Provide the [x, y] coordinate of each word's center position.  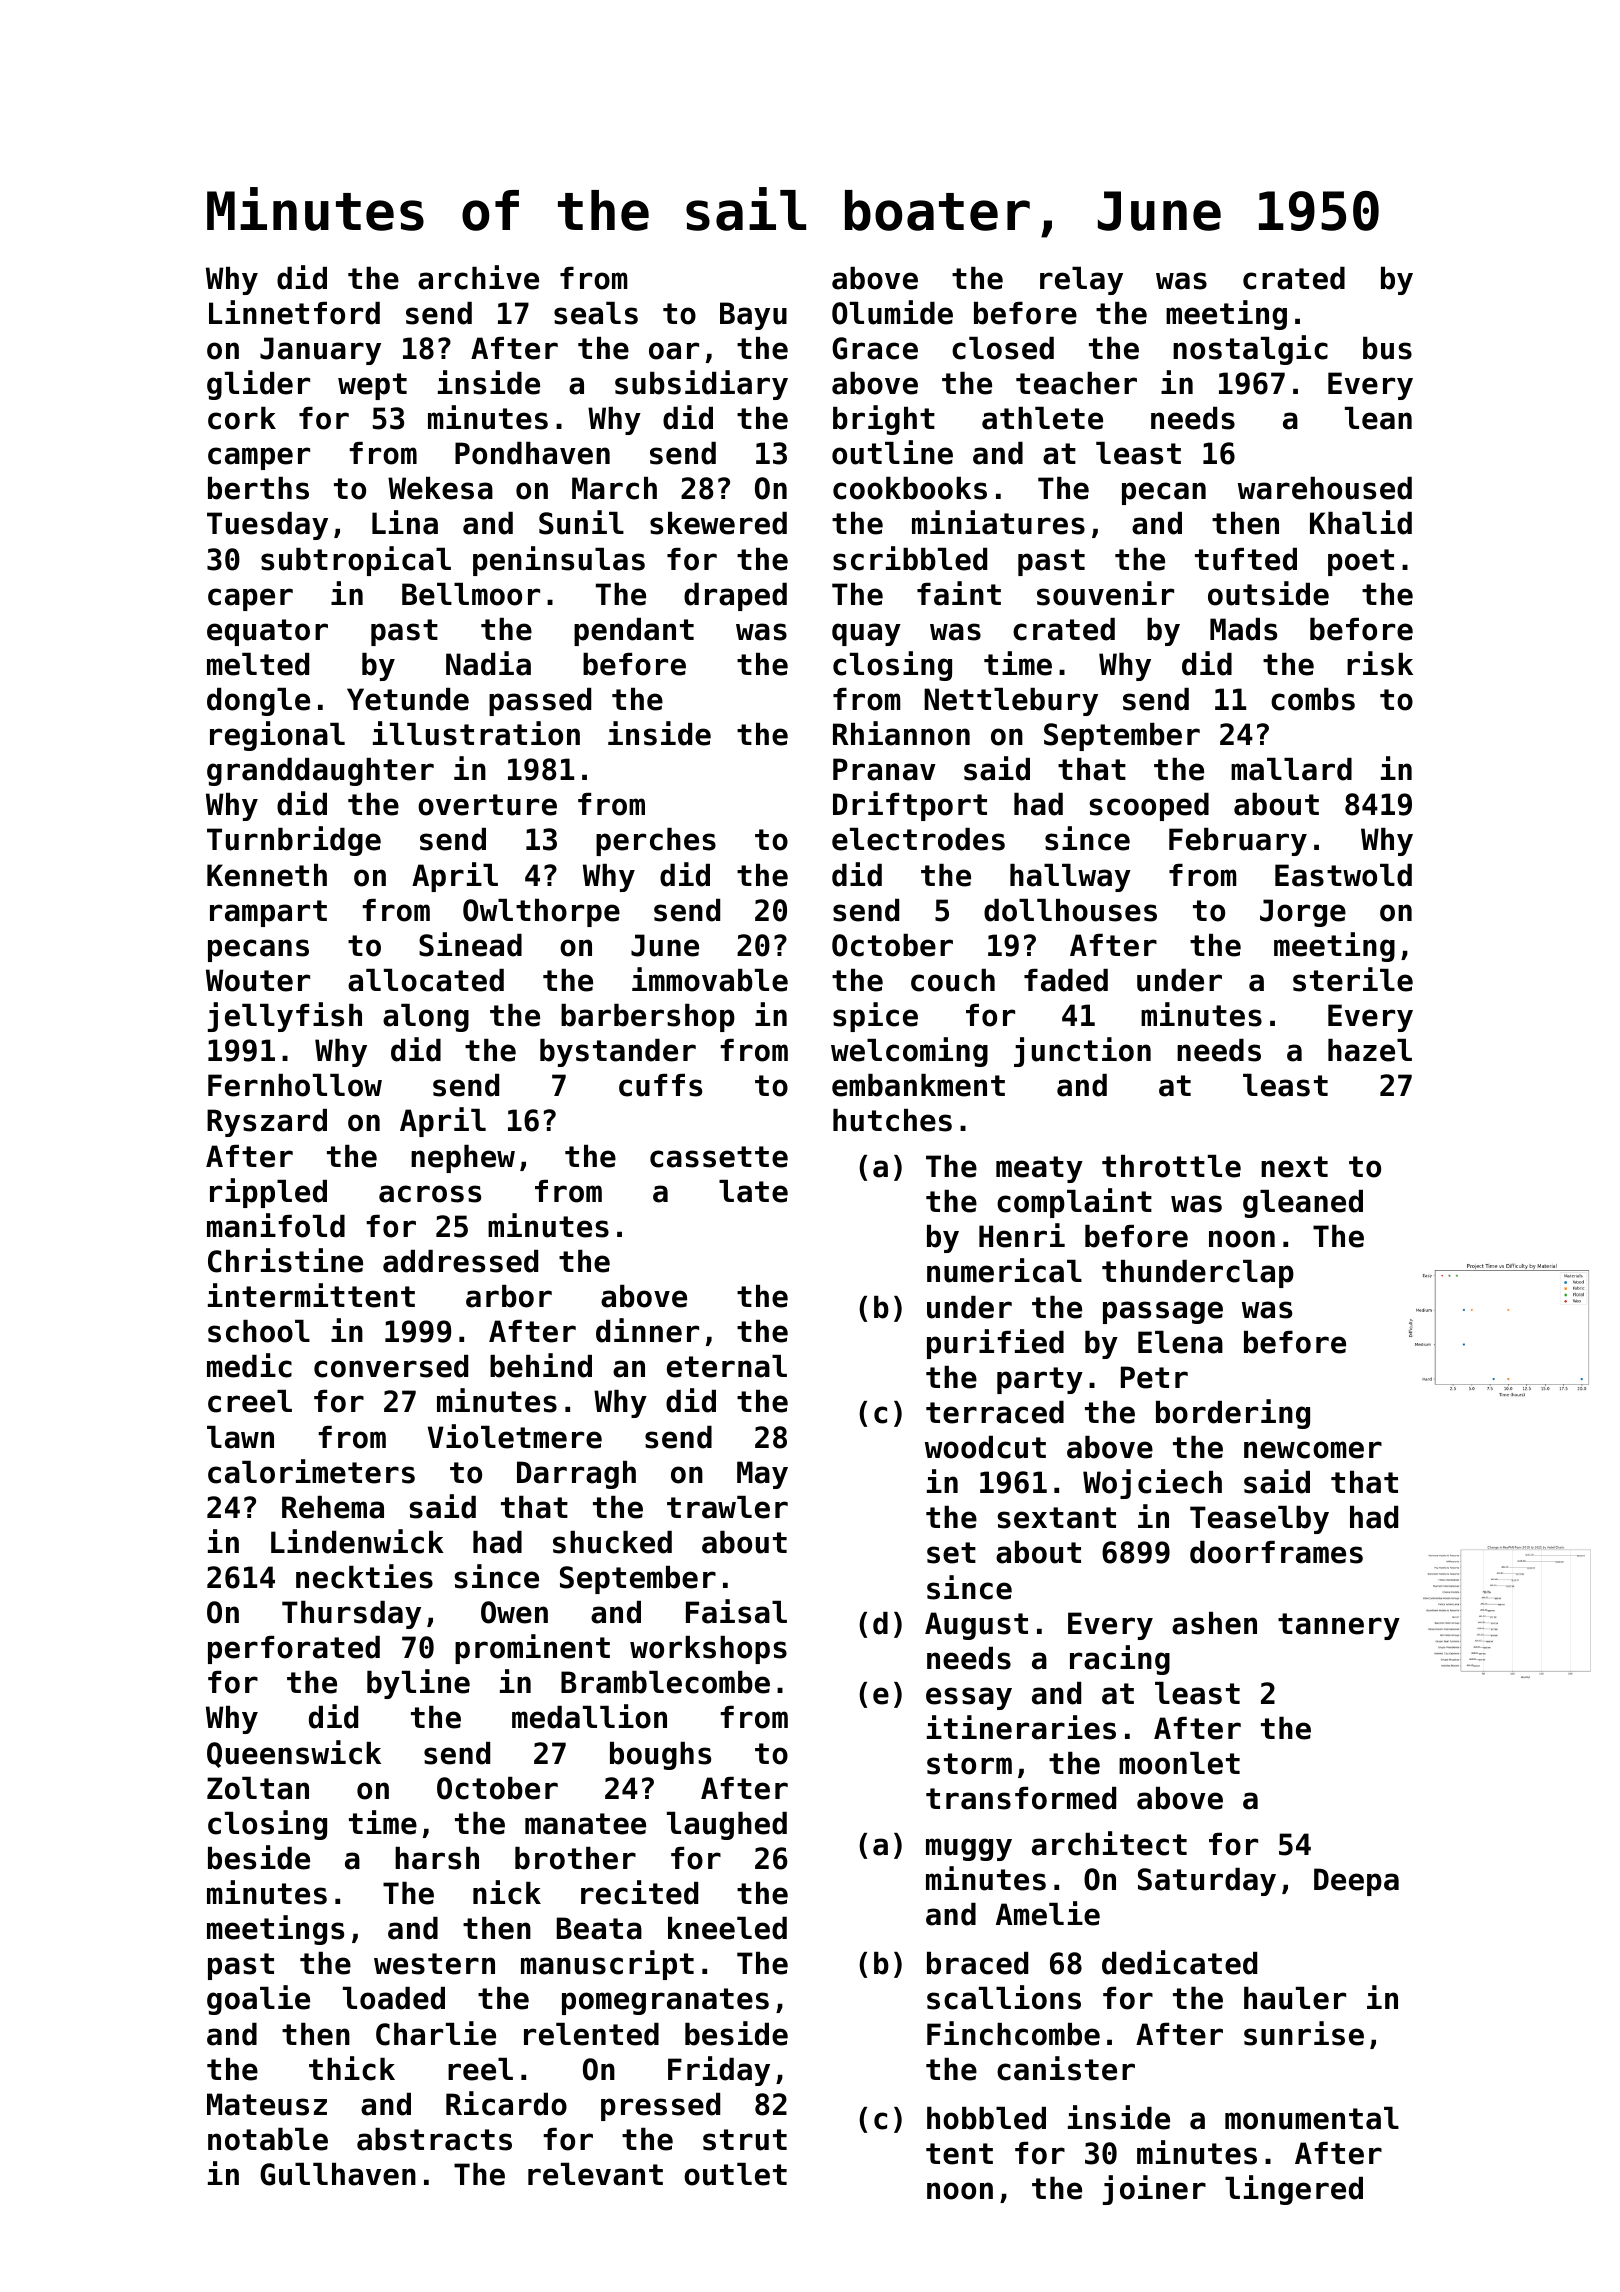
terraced [995, 1412]
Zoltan [258, 1788]
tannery [1339, 1626]
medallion [589, 1716]
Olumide [892, 312]
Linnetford [294, 312]
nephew [463, 1159]
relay [1081, 281]
